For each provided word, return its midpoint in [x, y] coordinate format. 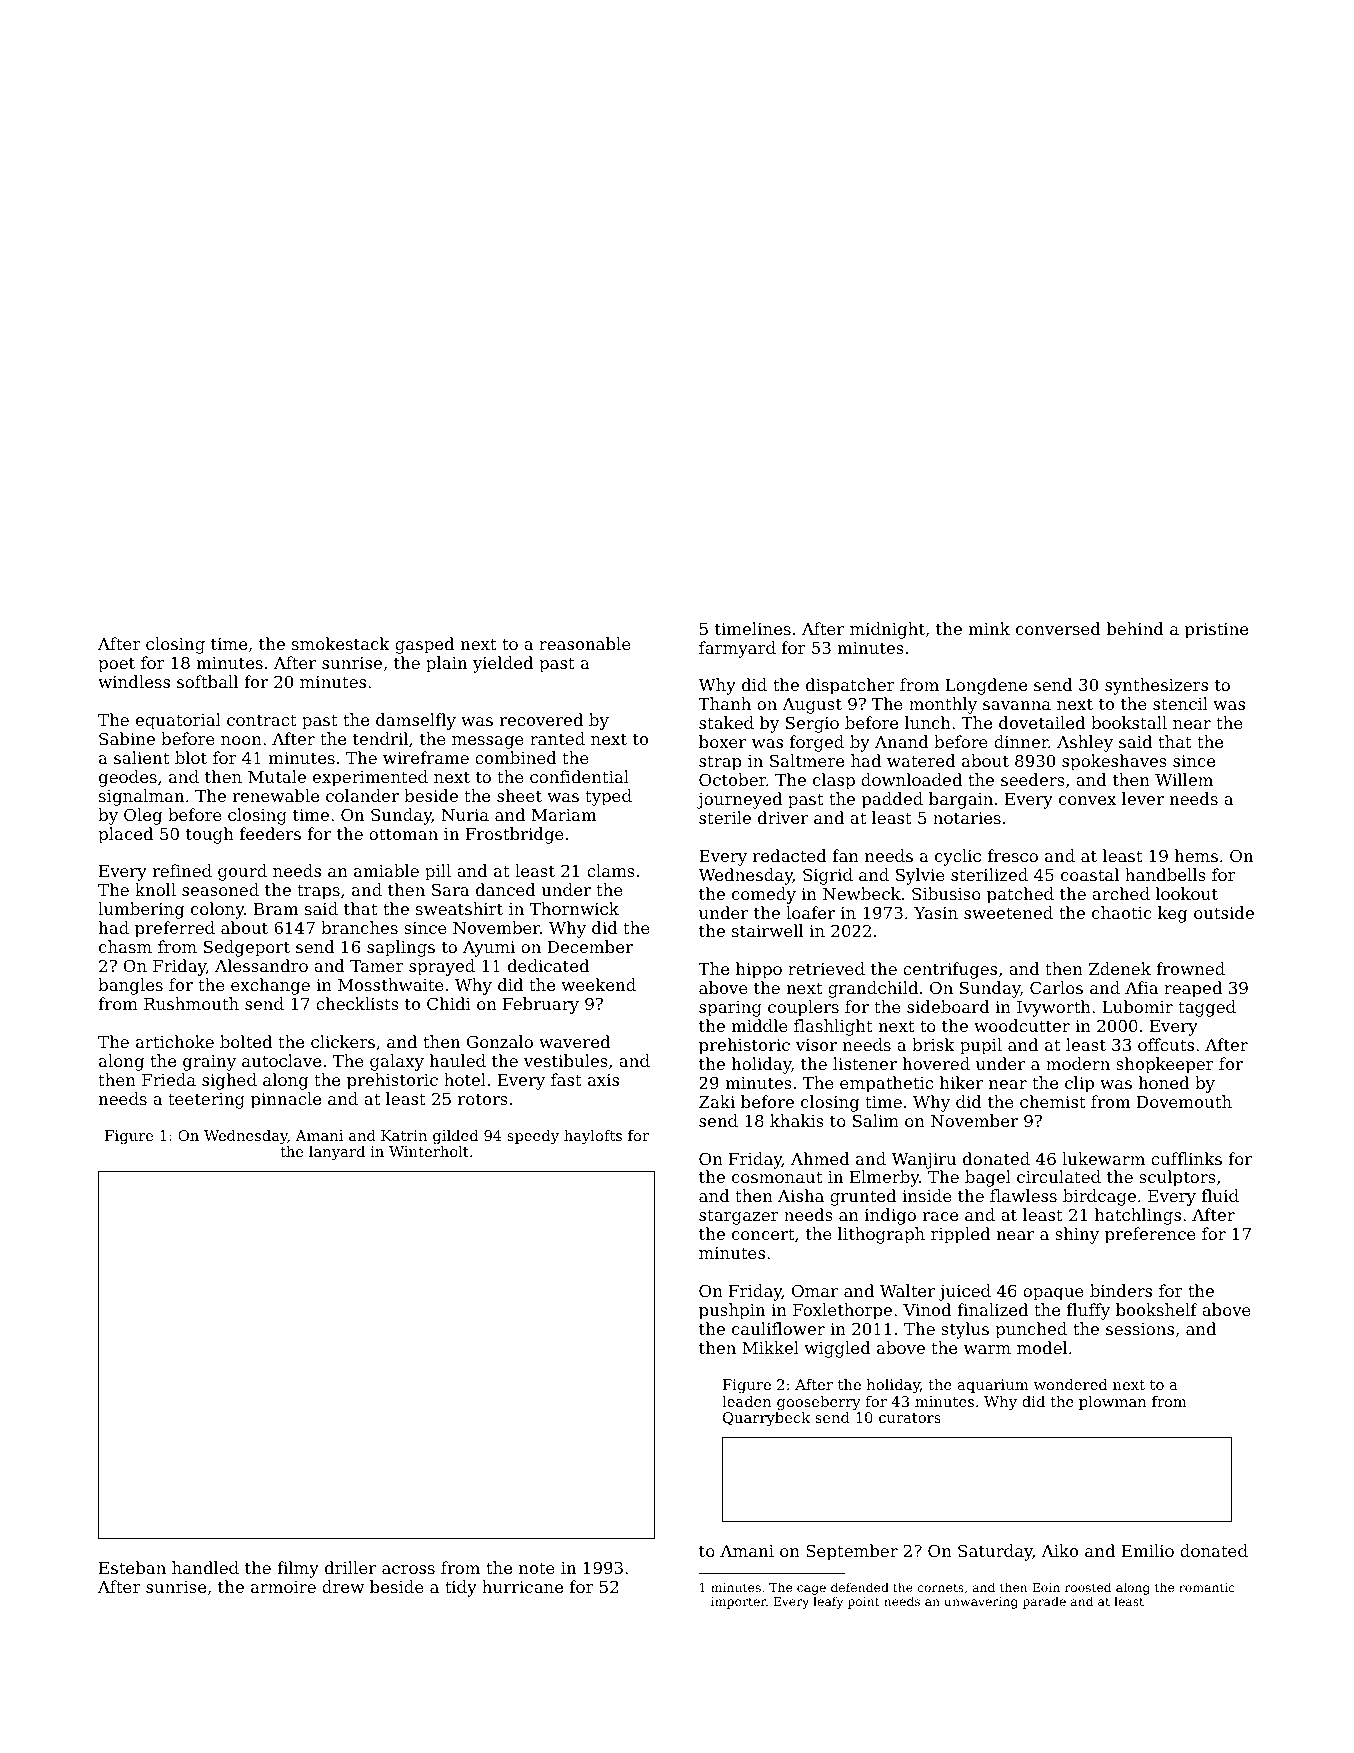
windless [134, 681]
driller [350, 1567]
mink [989, 628]
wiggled [837, 1349]
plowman [1113, 1403]
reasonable [585, 643]
